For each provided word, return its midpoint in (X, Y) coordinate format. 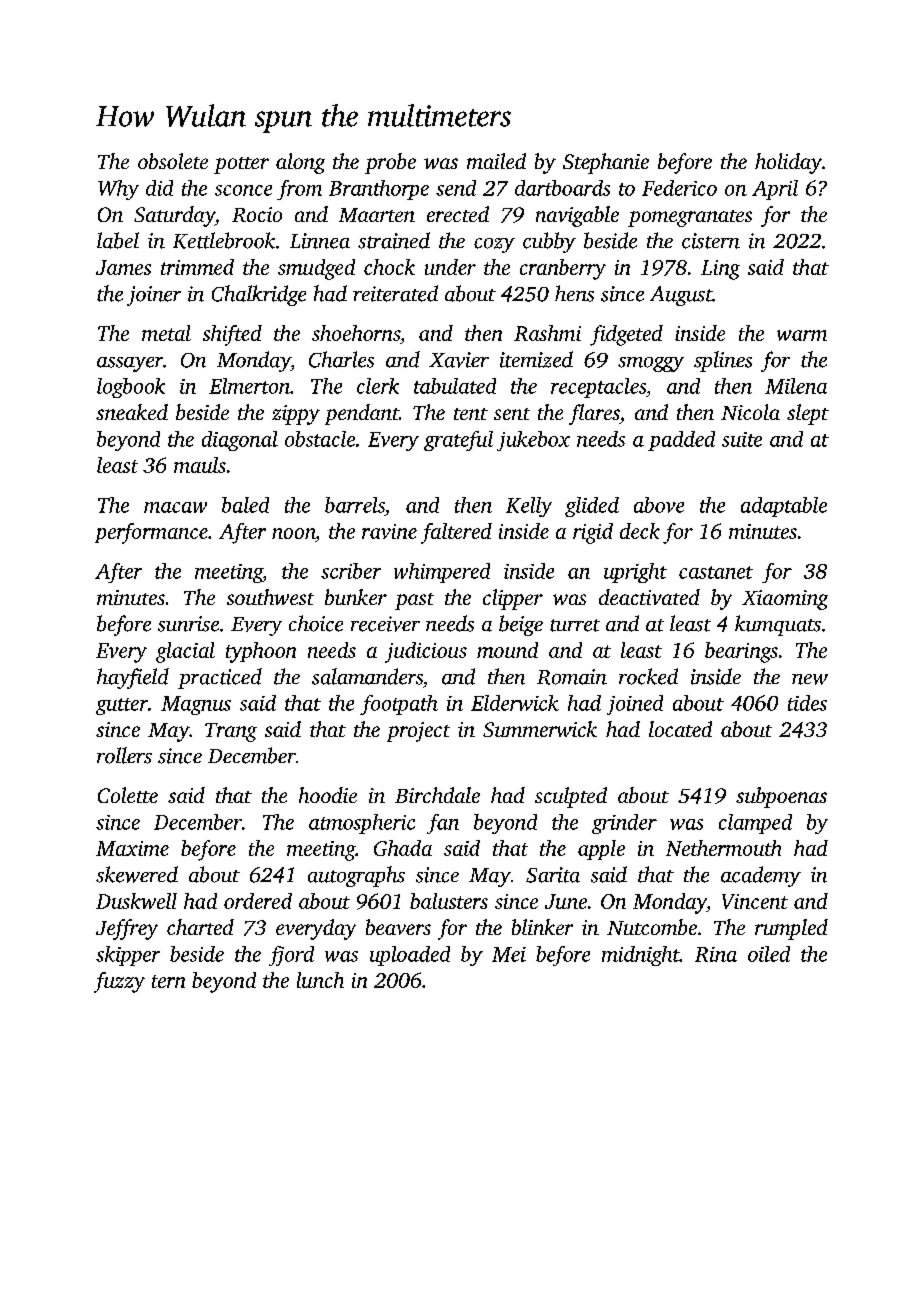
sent (512, 414)
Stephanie (606, 163)
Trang (231, 732)
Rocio (257, 214)
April (775, 190)
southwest (270, 597)
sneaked (132, 412)
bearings (741, 652)
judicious (426, 652)
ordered (258, 901)
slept (808, 414)
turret (575, 625)
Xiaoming (785, 600)
